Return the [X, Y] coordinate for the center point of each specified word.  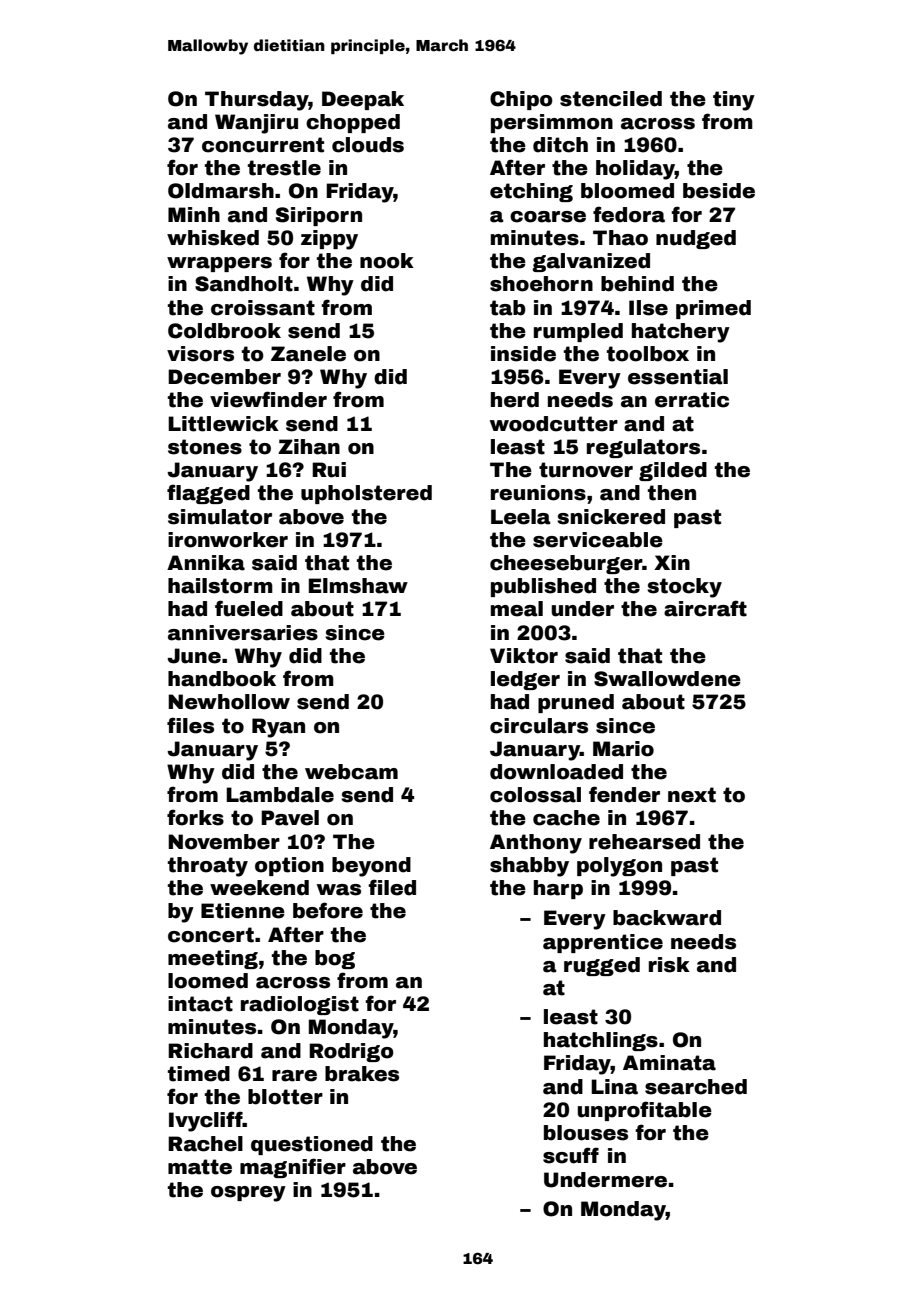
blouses [586, 1133]
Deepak [363, 100]
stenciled [611, 99]
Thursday [257, 101]
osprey [248, 1194]
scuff [571, 1155]
